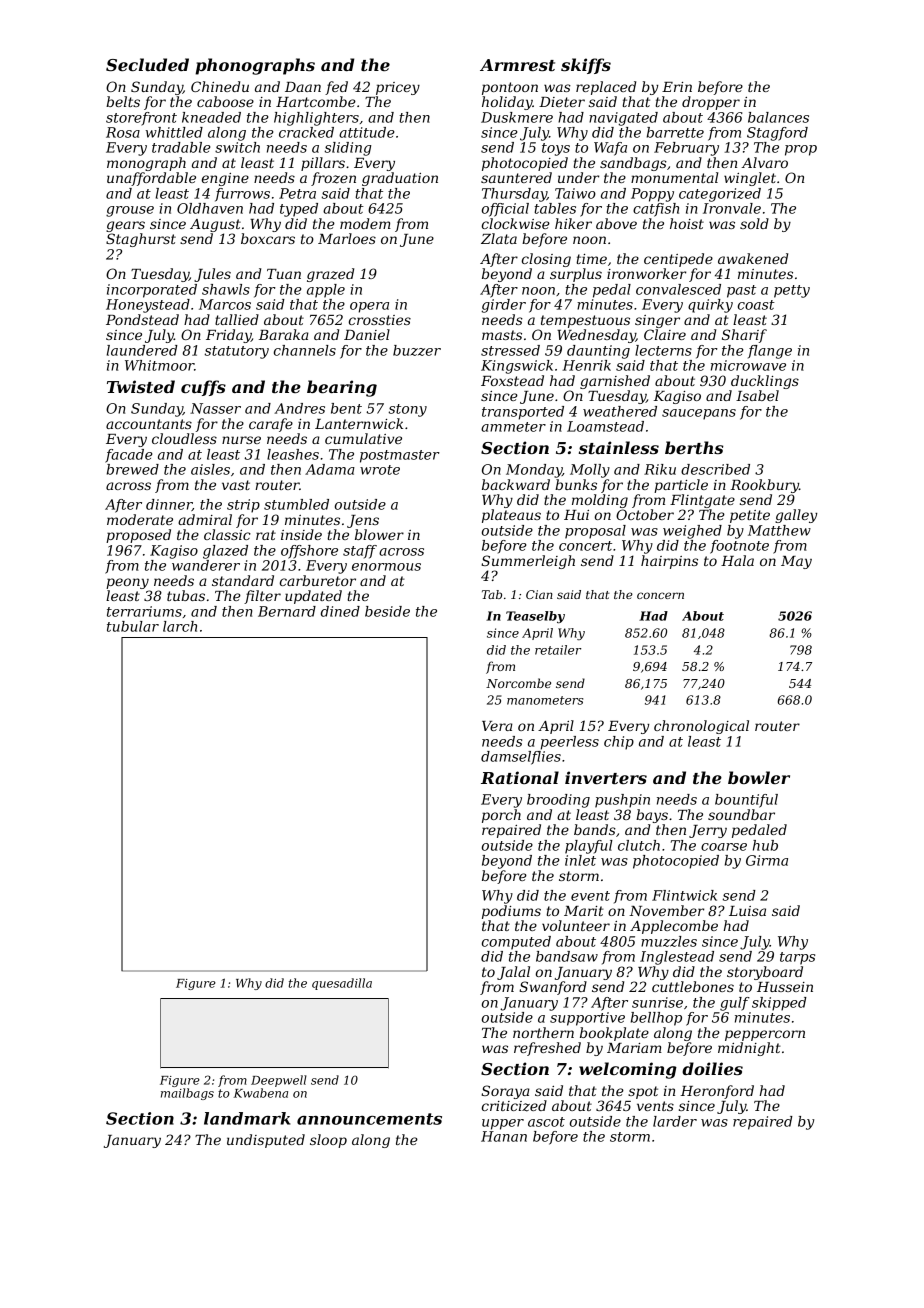 This screenshot has height=1308, width=924. What do you see at coordinates (759, 777) in the screenshot?
I see `bowler` at bounding box center [759, 777].
